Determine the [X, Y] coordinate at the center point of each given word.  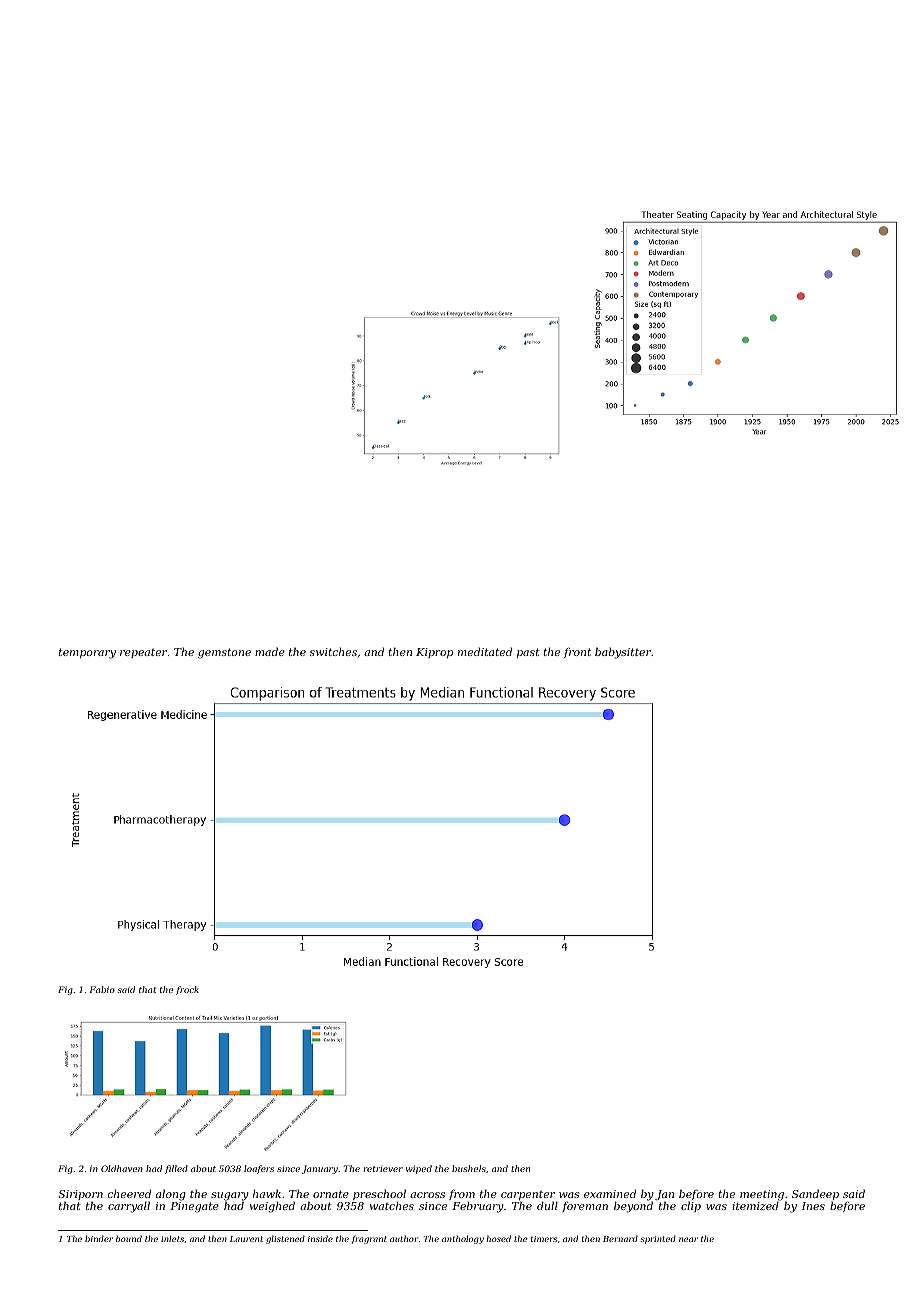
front [577, 653]
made [270, 651]
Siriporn [80, 1196]
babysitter [623, 653]
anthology [463, 1239]
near [688, 1239]
